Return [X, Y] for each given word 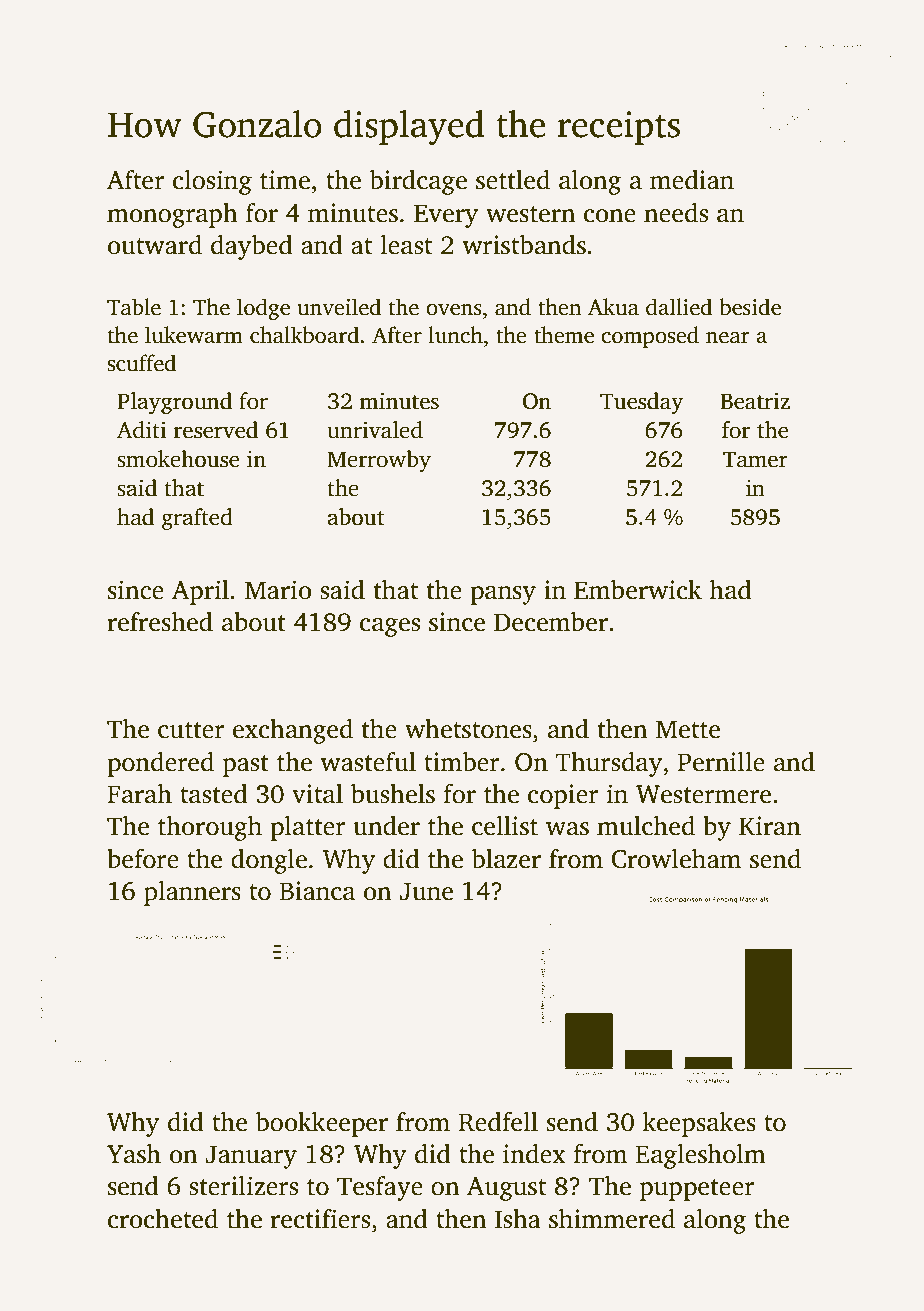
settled [513, 180]
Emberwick [638, 590]
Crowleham [676, 859]
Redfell [498, 1122]
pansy [503, 595]
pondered [160, 764]
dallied [679, 307]
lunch [455, 335]
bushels [393, 794]
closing [212, 182]
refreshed [160, 622]
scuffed [141, 363]
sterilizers [243, 1186]
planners [192, 893]
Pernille [721, 762]
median [692, 180]
